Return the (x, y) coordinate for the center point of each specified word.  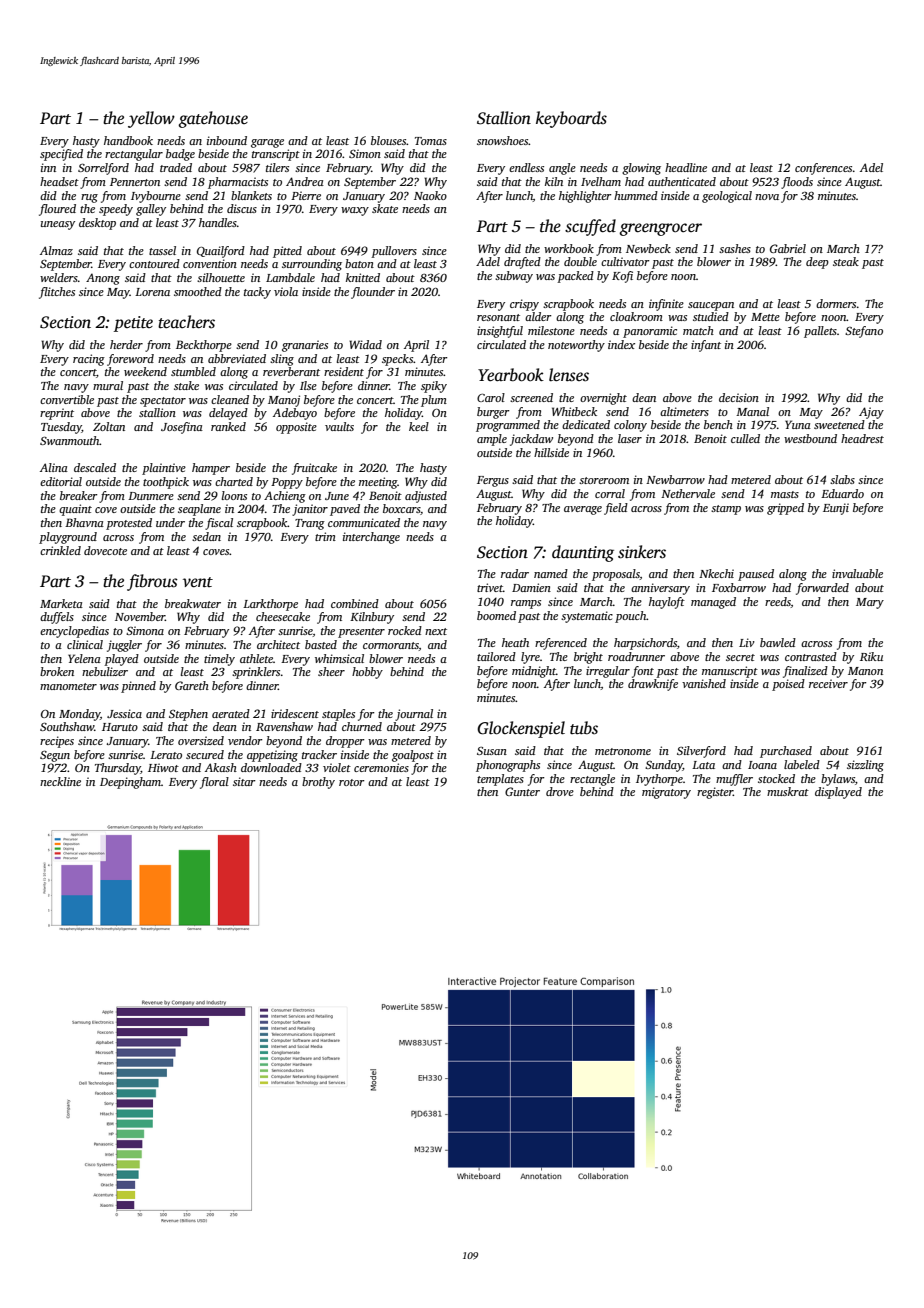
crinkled (60, 550)
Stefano (864, 332)
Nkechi (716, 573)
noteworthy (576, 346)
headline (686, 167)
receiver (828, 683)
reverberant (291, 371)
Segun (55, 756)
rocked (405, 630)
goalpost (413, 756)
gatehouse (213, 119)
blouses (389, 140)
